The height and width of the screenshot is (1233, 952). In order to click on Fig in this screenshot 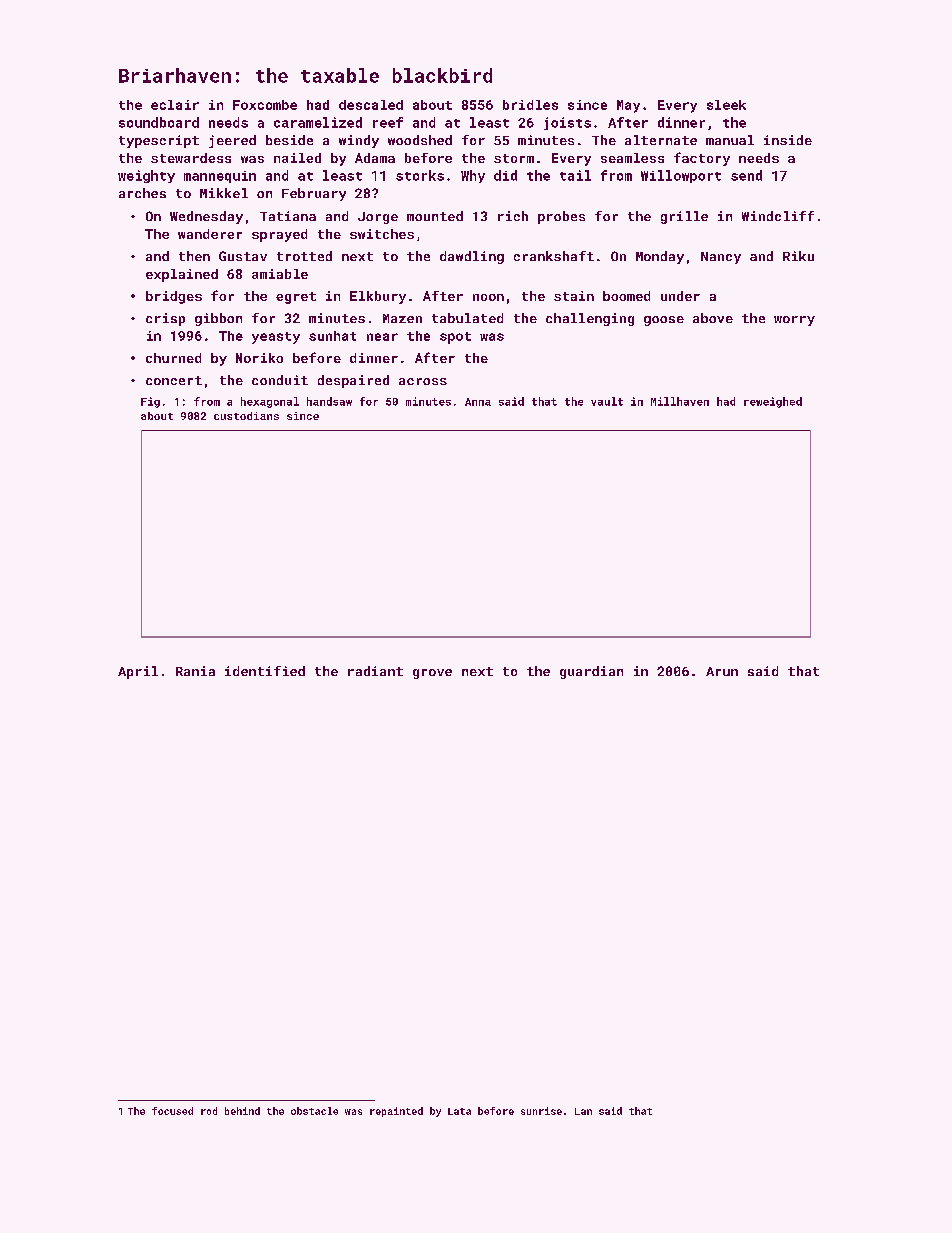, I will do `click(150, 402)`.
